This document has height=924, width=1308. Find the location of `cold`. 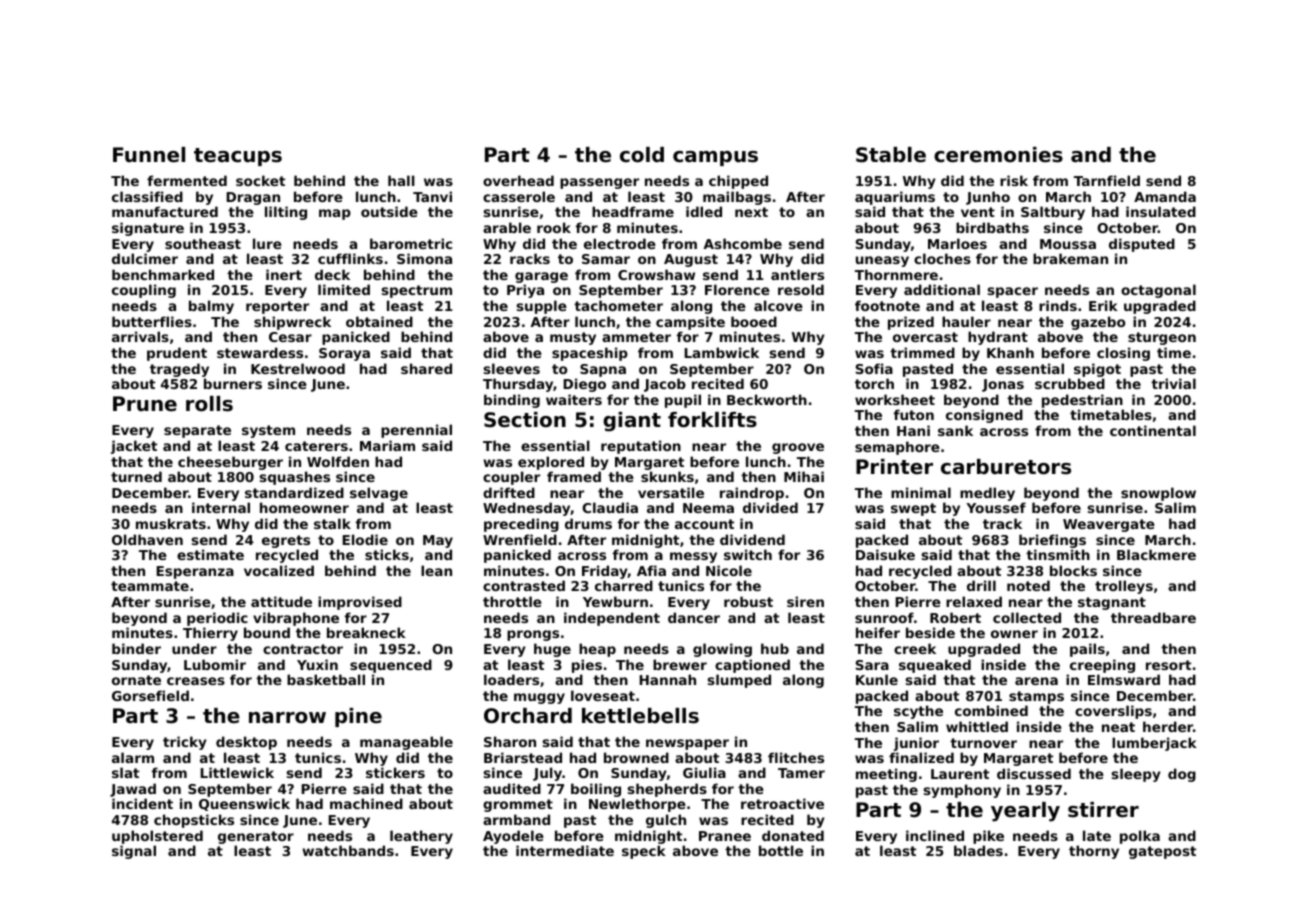

cold is located at coordinates (642, 155).
